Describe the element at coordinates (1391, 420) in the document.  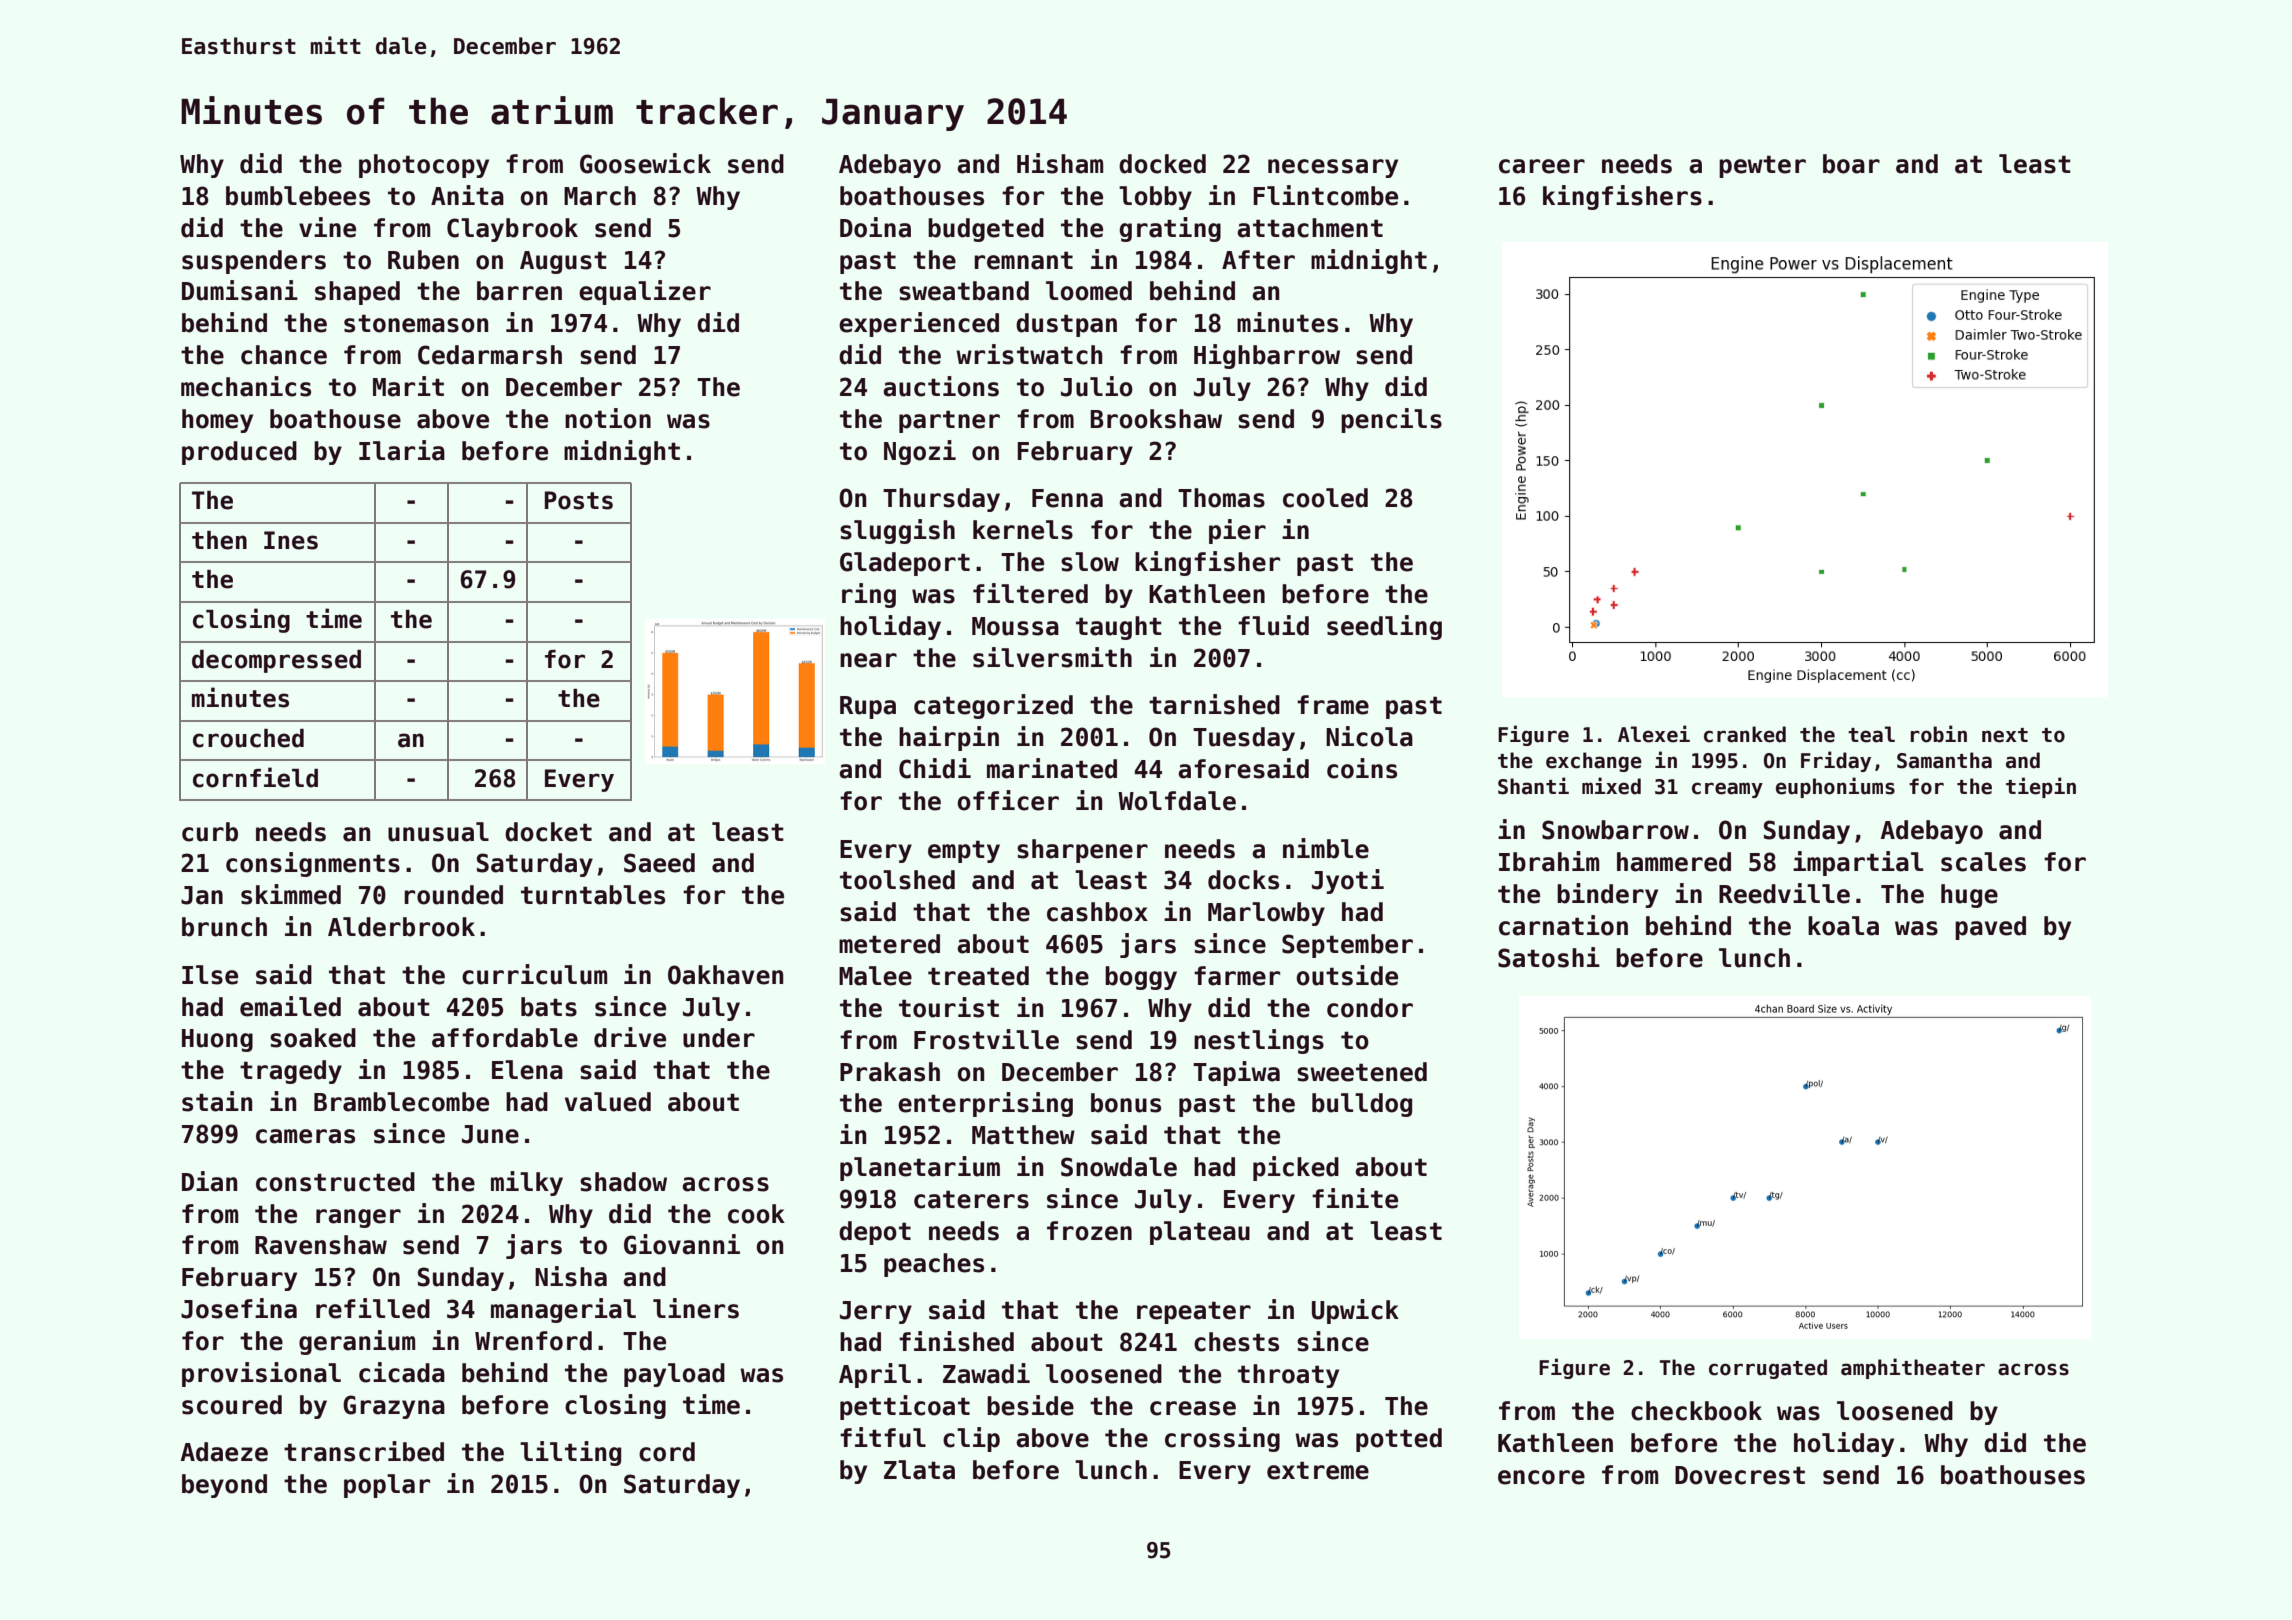
I see `pencils` at that location.
